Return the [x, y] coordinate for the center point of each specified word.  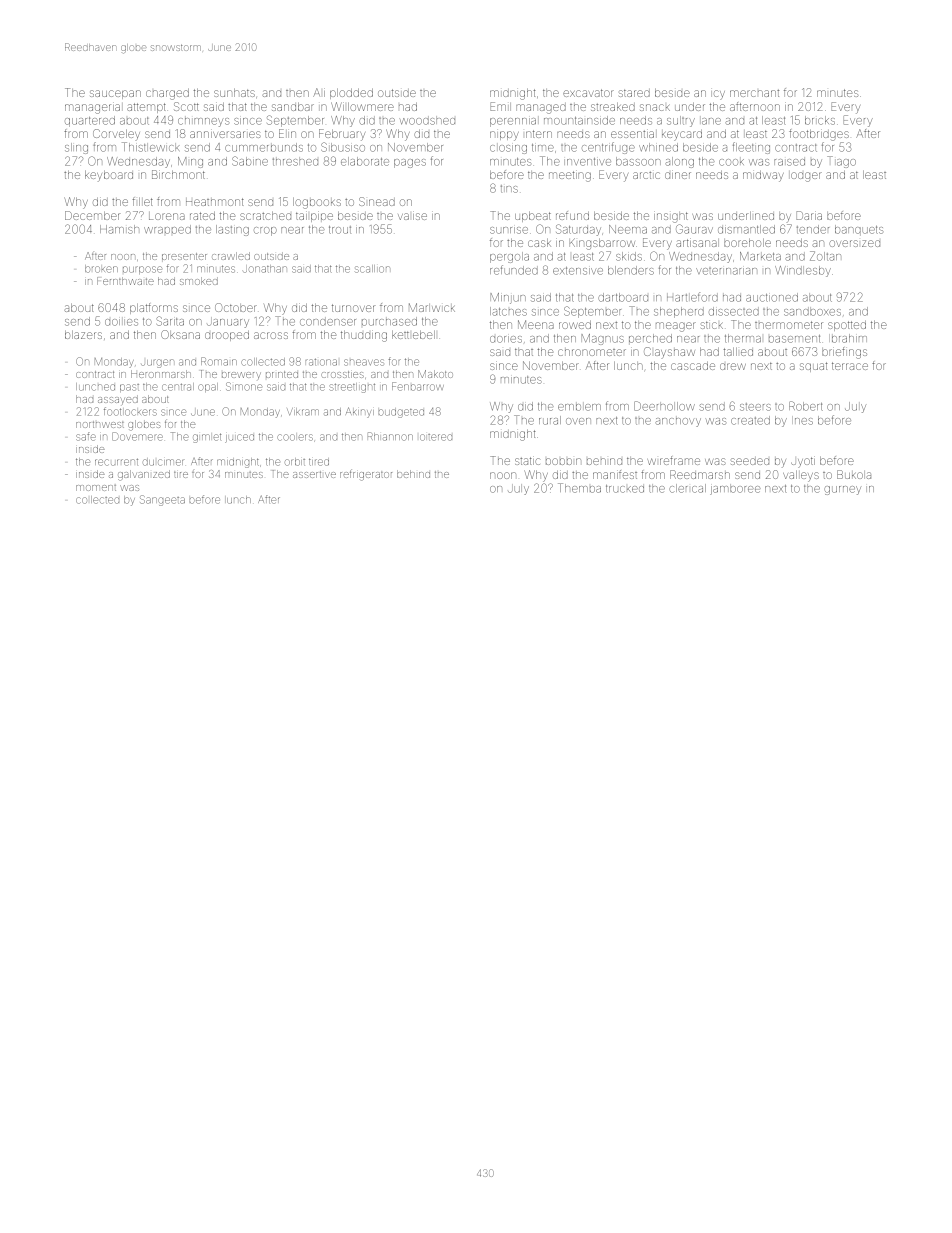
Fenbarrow [418, 386]
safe [86, 436]
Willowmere [362, 106]
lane [711, 121]
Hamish [119, 229]
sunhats [234, 93]
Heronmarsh [161, 374]
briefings [844, 353]
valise [412, 216]
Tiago [841, 162]
